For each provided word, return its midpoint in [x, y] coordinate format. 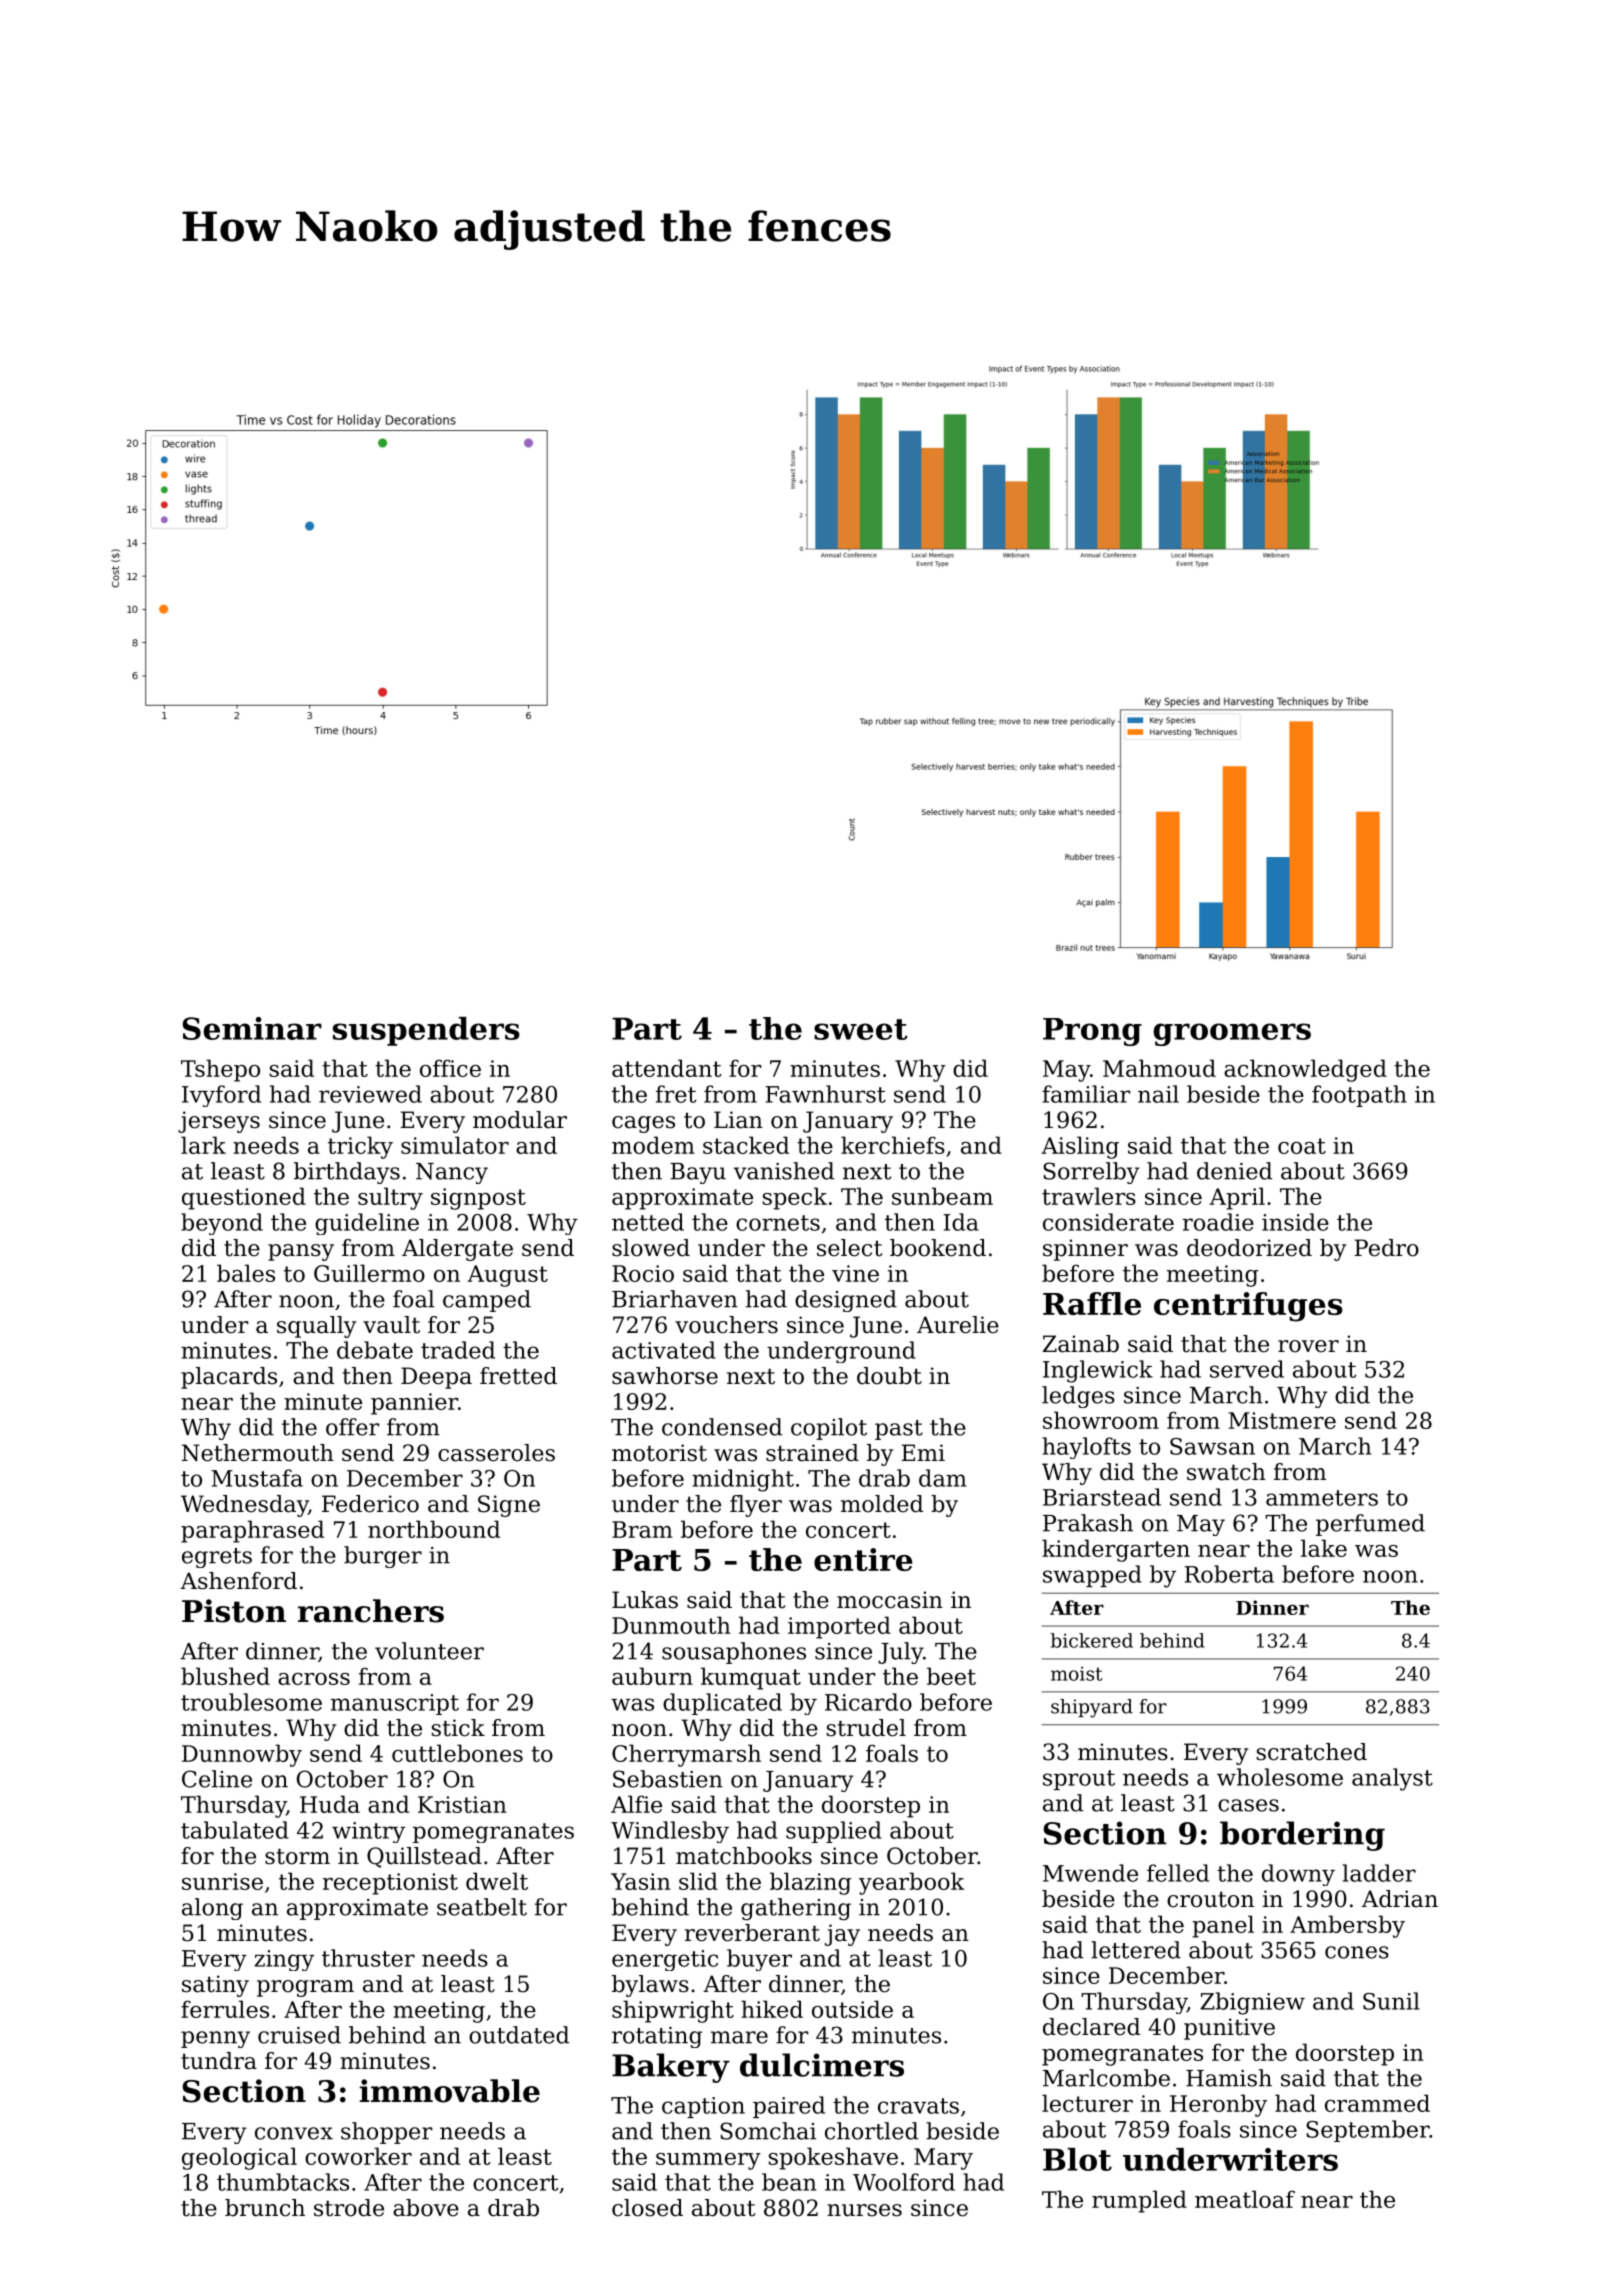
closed [647, 2208]
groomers [1232, 1034]
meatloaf [1245, 2199]
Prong [1092, 1032]
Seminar [252, 1028]
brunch [265, 2208]
